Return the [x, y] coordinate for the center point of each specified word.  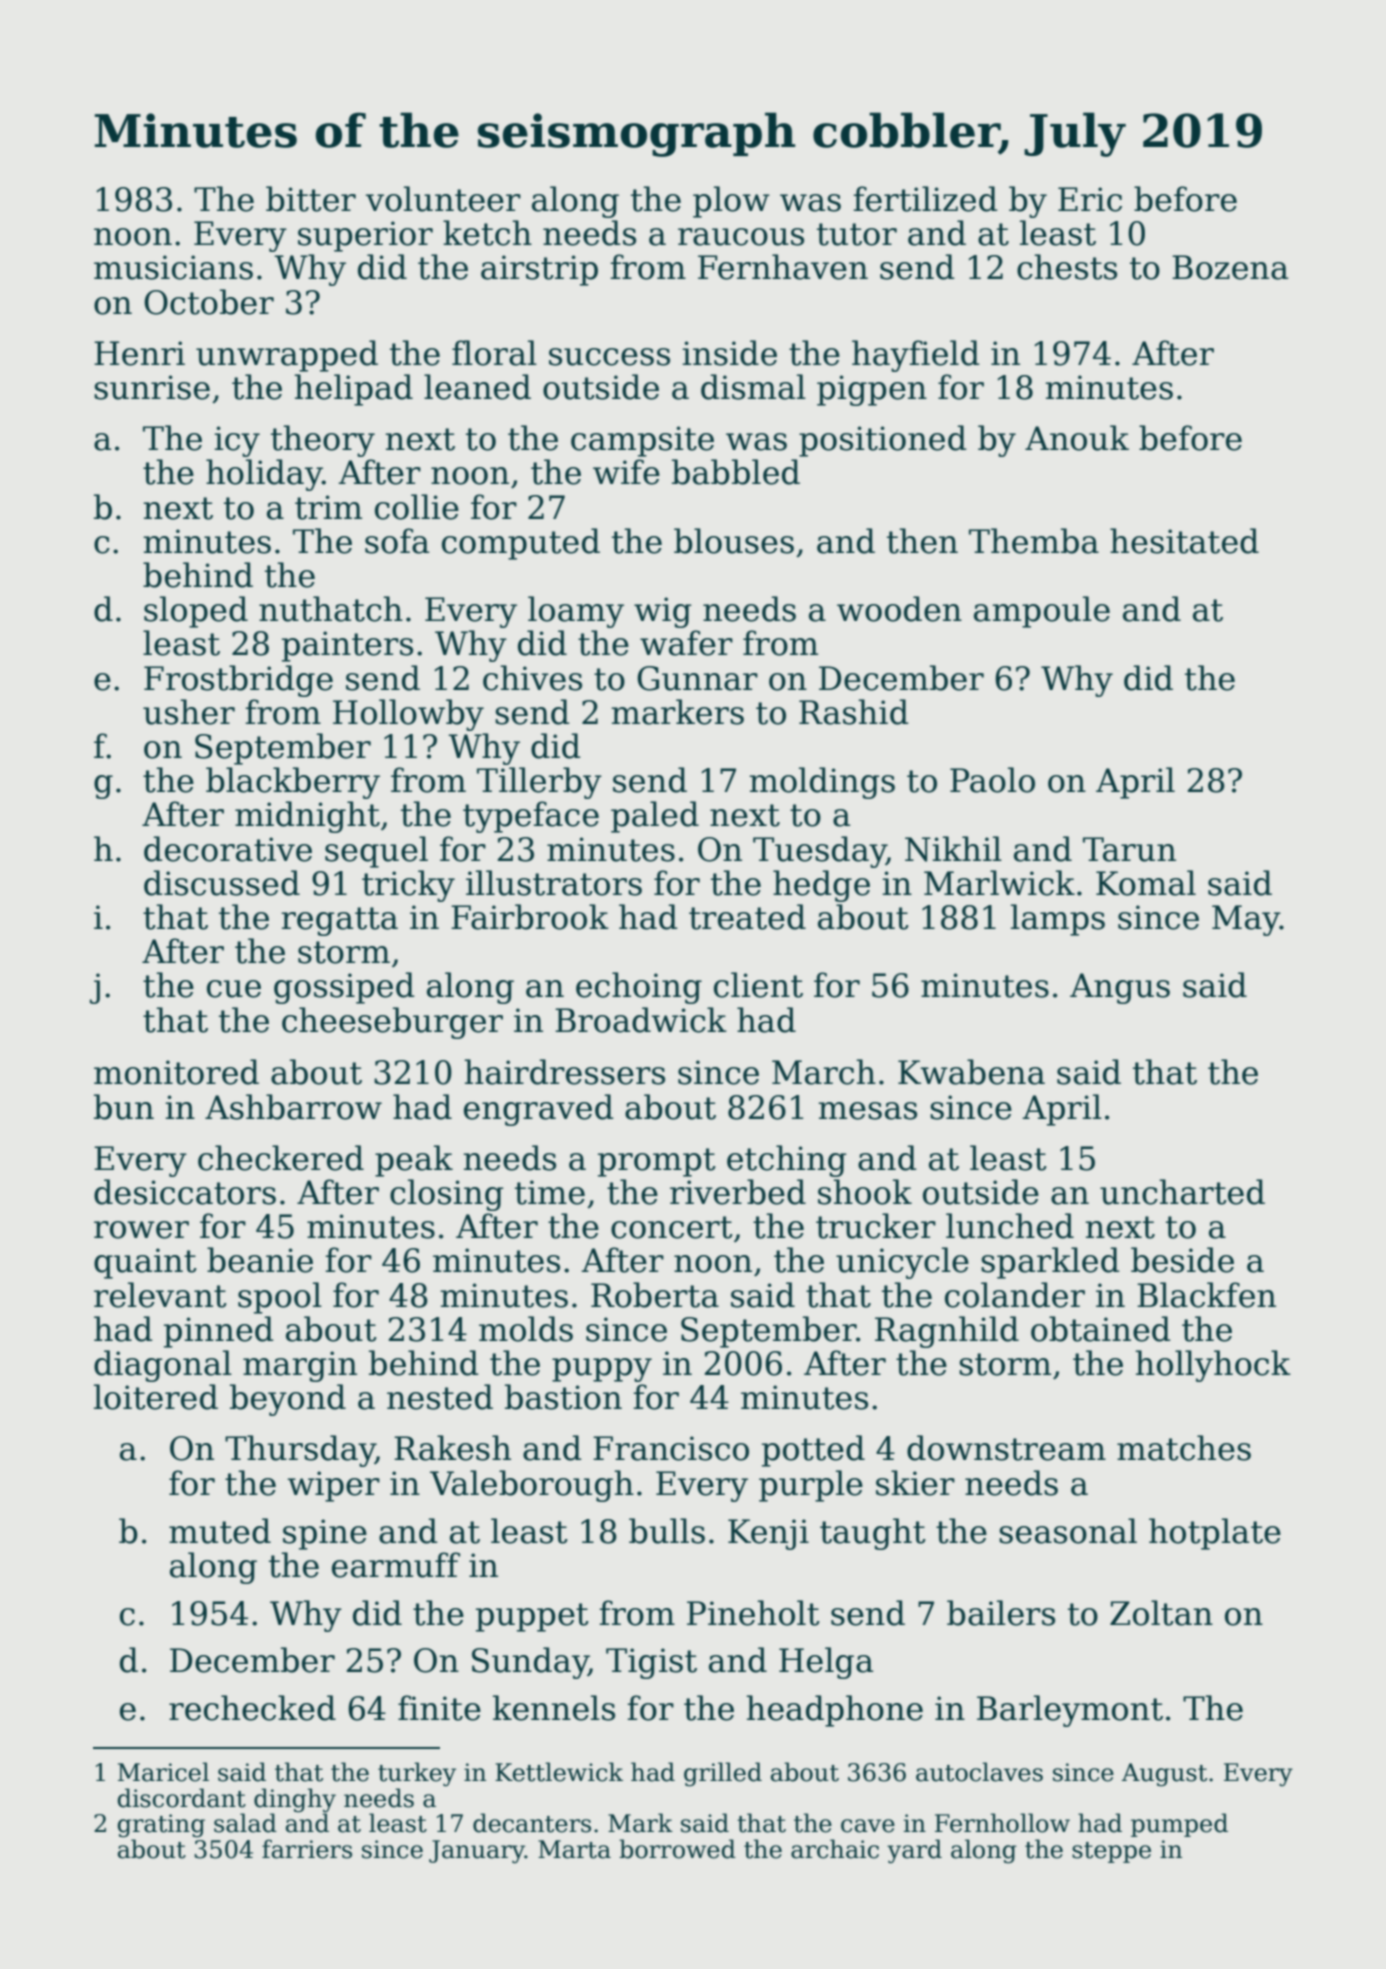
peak [414, 1161]
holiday [264, 475]
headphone [834, 1711]
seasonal [1068, 1531]
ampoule [1042, 612]
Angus [1120, 988]
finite [439, 1708]
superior [365, 236]
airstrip [539, 270]
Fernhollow [1002, 1823]
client [758, 985]
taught [873, 1534]
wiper [333, 1486]
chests [1067, 267]
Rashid [854, 712]
